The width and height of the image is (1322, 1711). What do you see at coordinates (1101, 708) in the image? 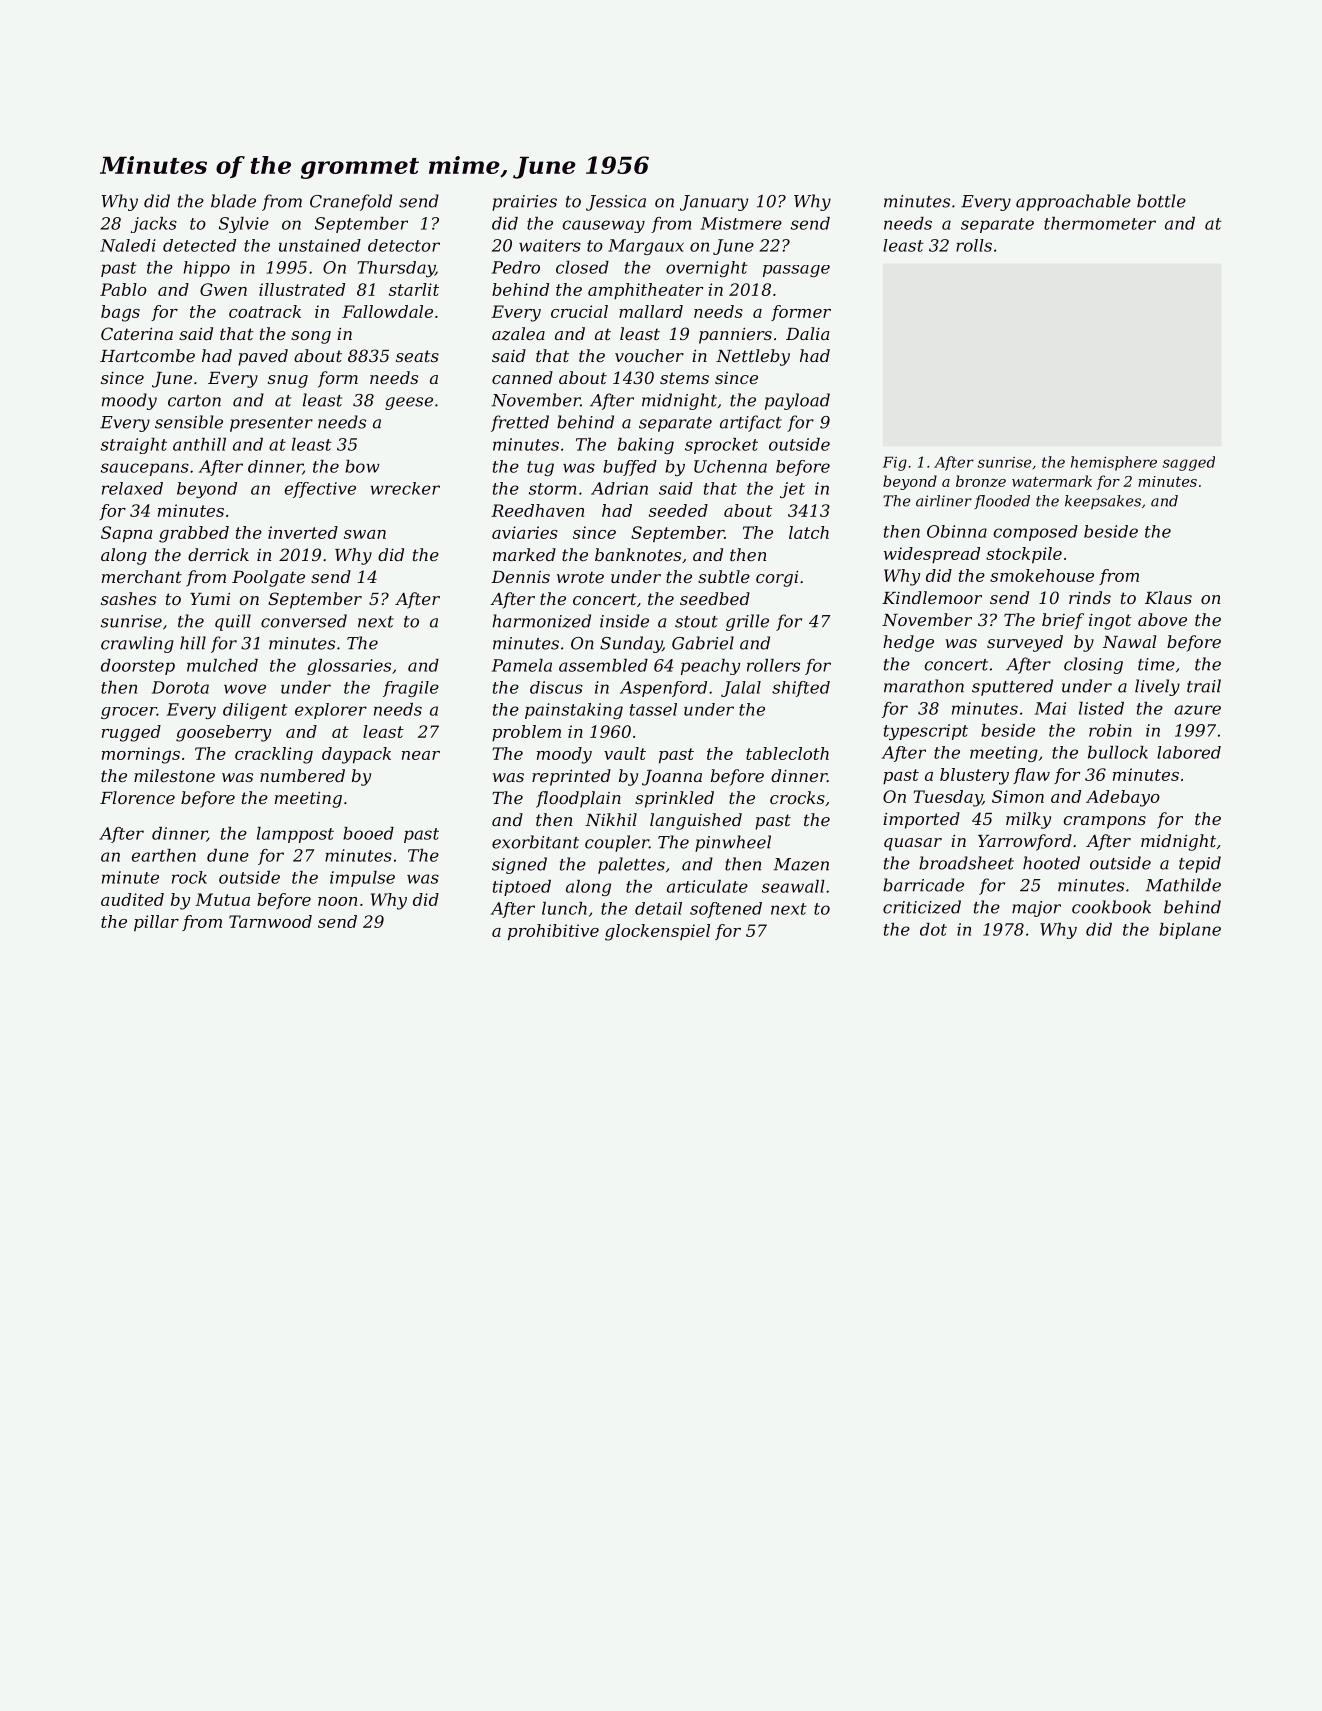
I see `listed` at bounding box center [1101, 708].
